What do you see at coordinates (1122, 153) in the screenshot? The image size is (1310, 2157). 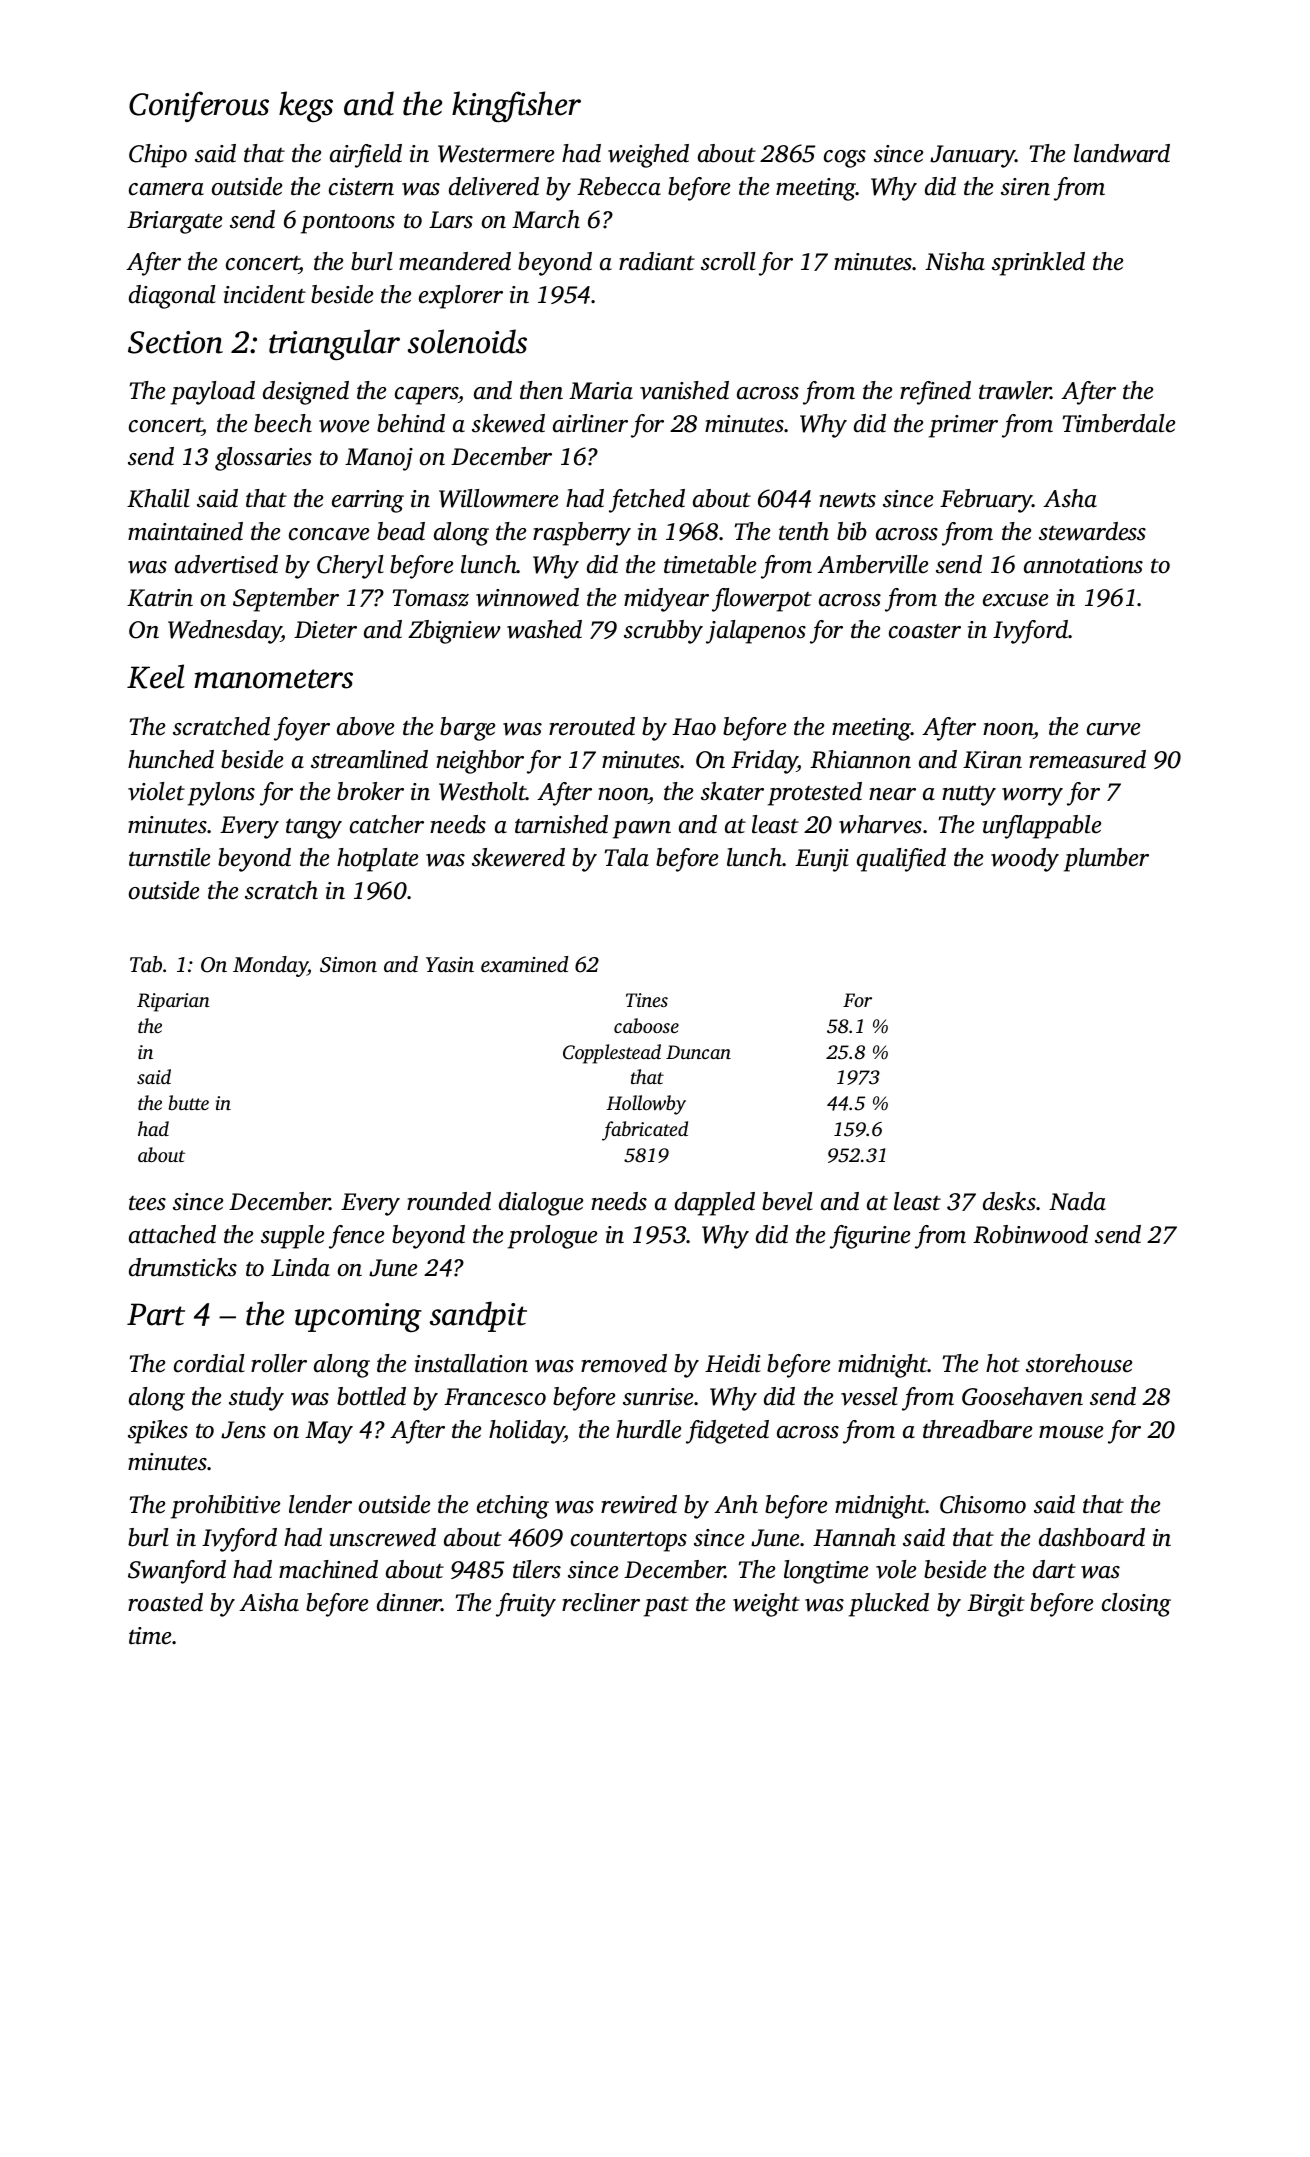 I see `landward` at bounding box center [1122, 153].
